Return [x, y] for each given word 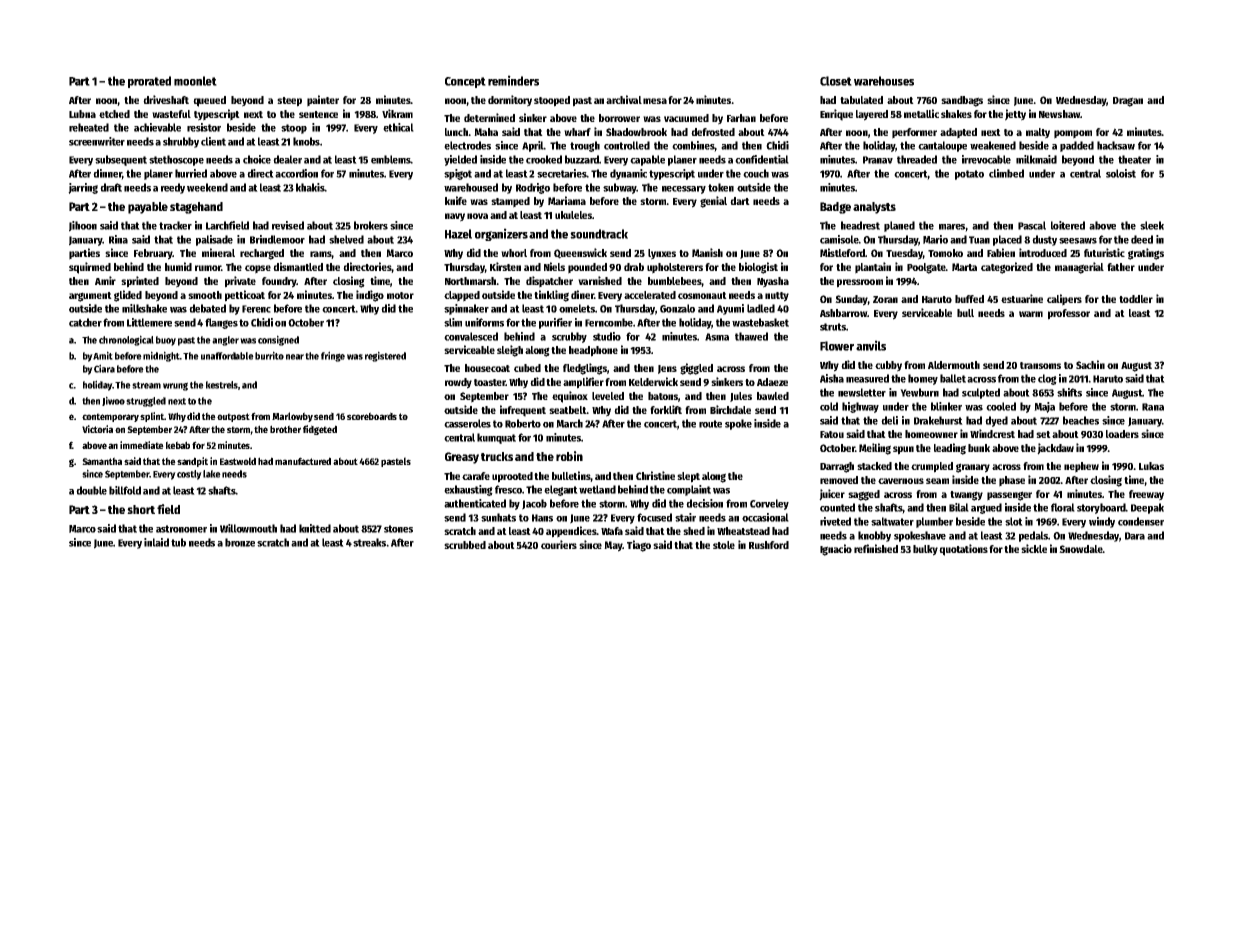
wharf [577, 132]
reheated [89, 127]
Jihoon [83, 226]
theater [1134, 159]
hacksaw [1116, 145]
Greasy [462, 458]
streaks [369, 542]
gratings [1146, 254]
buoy [166, 341]
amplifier [583, 383]
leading [950, 449]
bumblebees [675, 282]
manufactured [303, 461]
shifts [1069, 392]
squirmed [90, 268]
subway [620, 188]
